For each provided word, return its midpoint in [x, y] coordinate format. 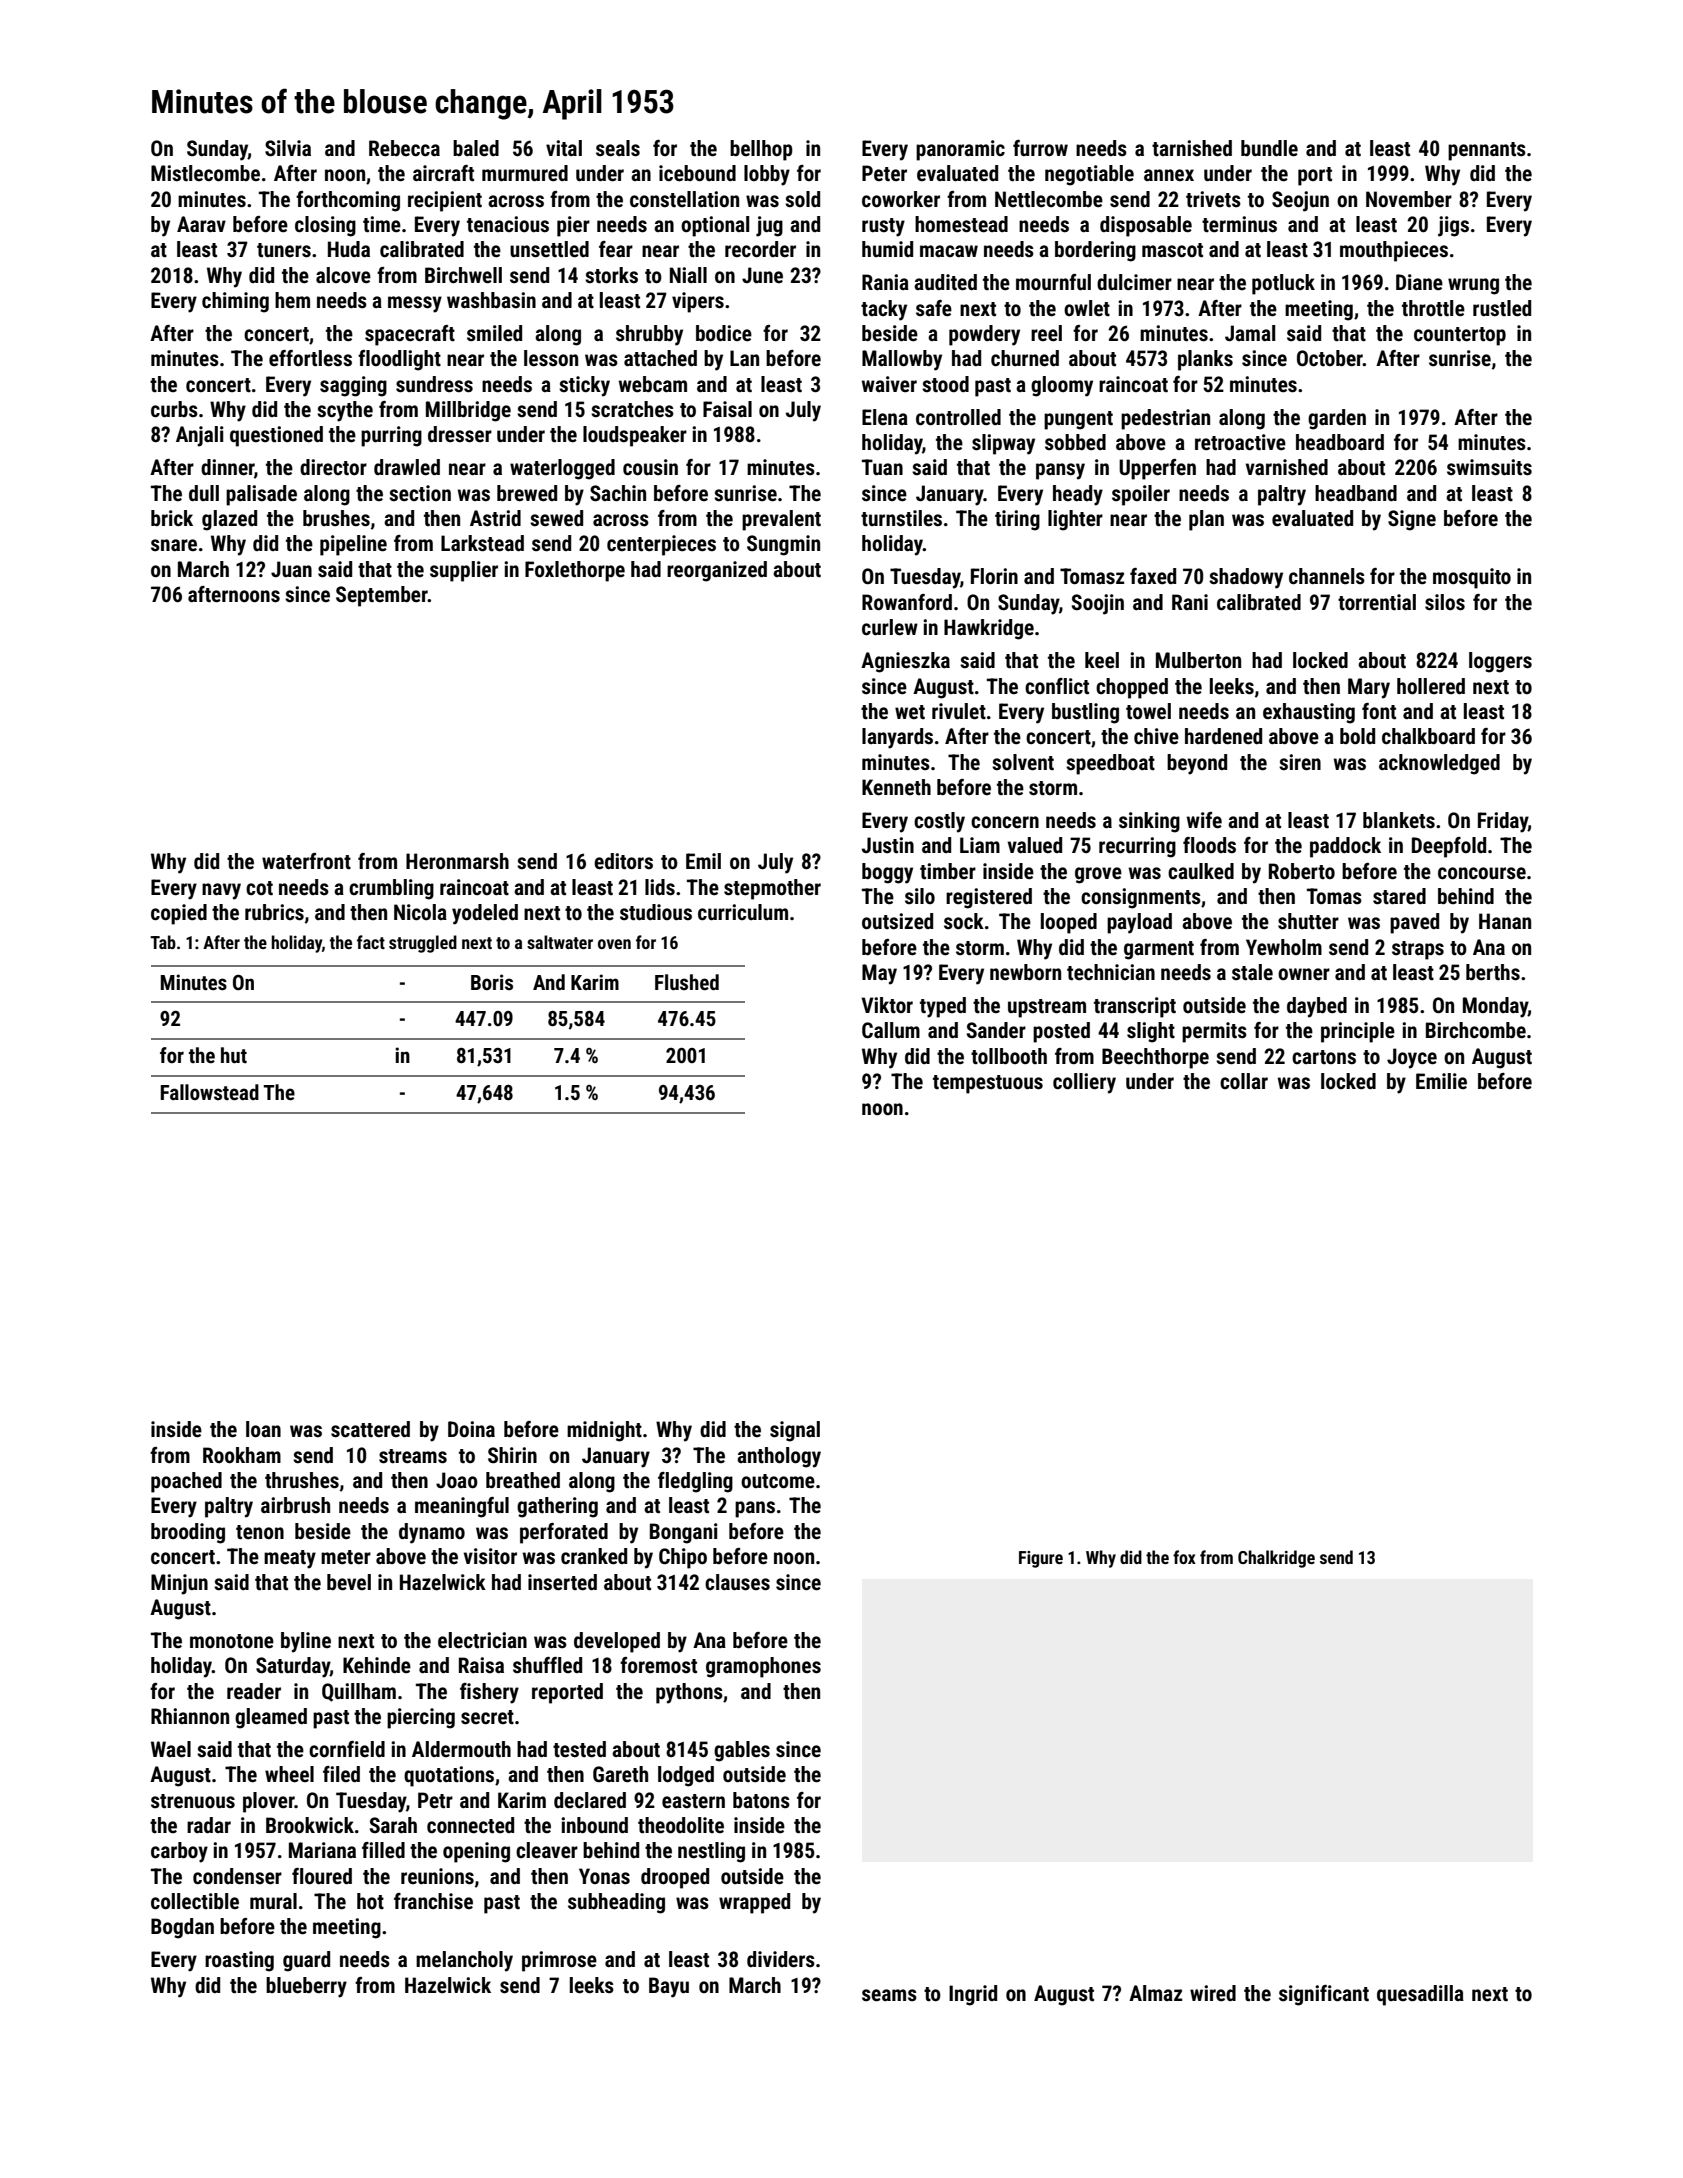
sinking [1149, 822]
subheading [616, 1903]
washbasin [491, 300]
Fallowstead [210, 1092]
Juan [291, 569]
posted [1061, 1032]
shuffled [547, 1665]
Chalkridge [1276, 1559]
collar [1244, 1081]
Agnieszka [905, 662]
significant [1324, 1995]
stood [945, 384]
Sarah [393, 1825]
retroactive [1240, 442]
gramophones [763, 1667]
